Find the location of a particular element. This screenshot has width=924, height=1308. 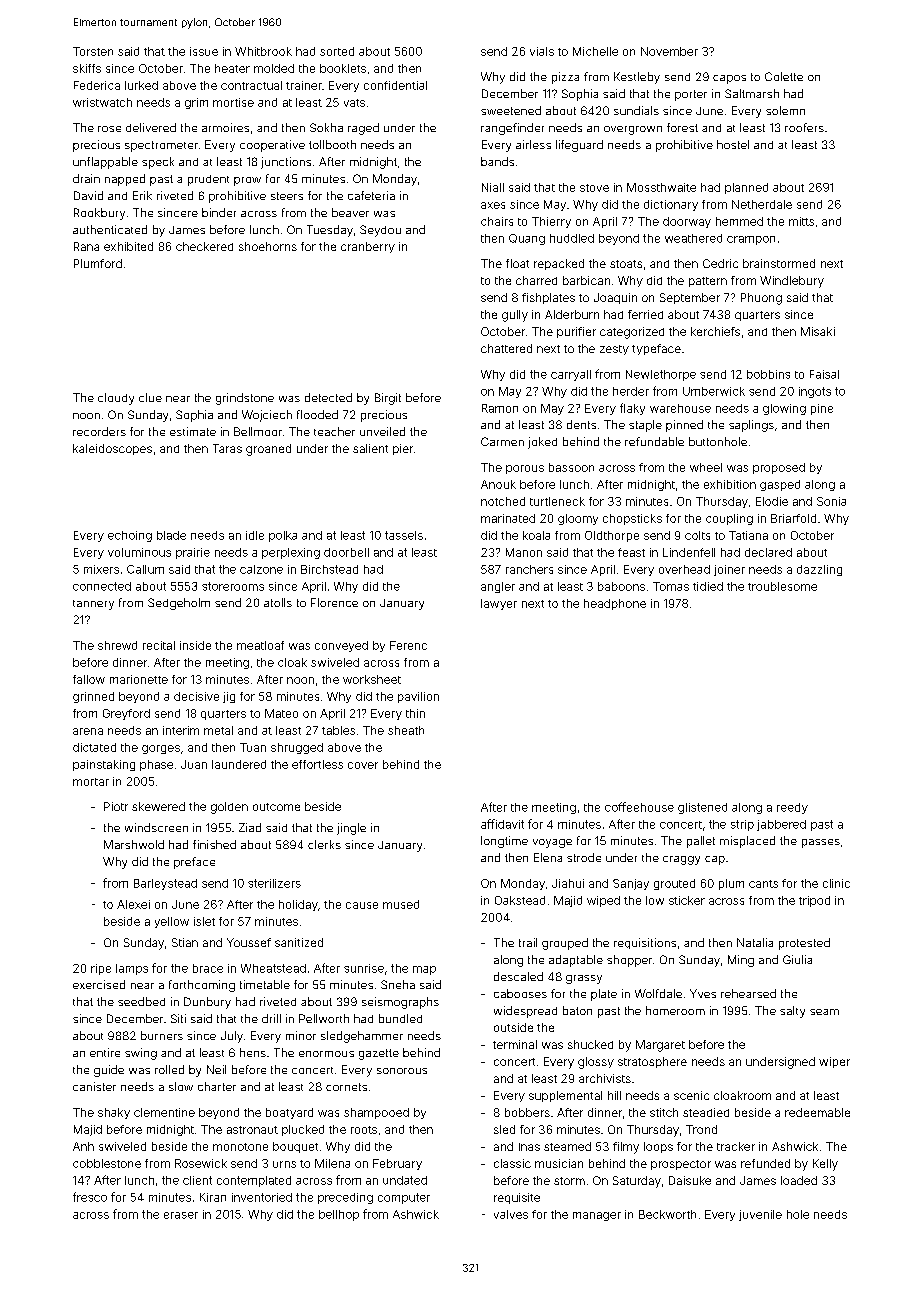

doorbell is located at coordinates (346, 552).
